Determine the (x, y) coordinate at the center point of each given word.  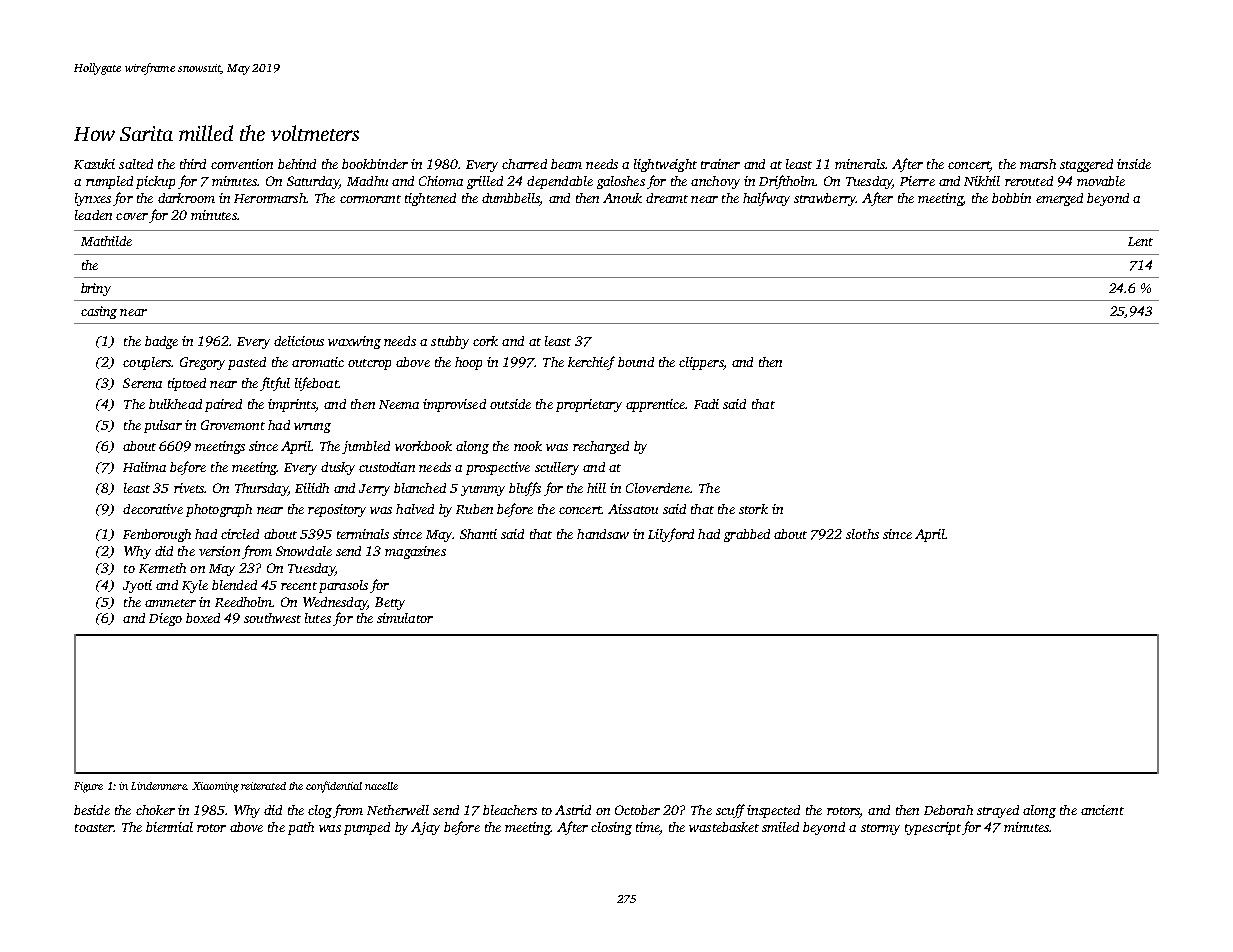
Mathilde (106, 241)
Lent (1140, 241)
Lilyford (671, 535)
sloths (862, 534)
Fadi (706, 404)
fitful (275, 384)
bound (636, 362)
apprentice (656, 405)
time (647, 827)
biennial (169, 827)
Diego (165, 619)
